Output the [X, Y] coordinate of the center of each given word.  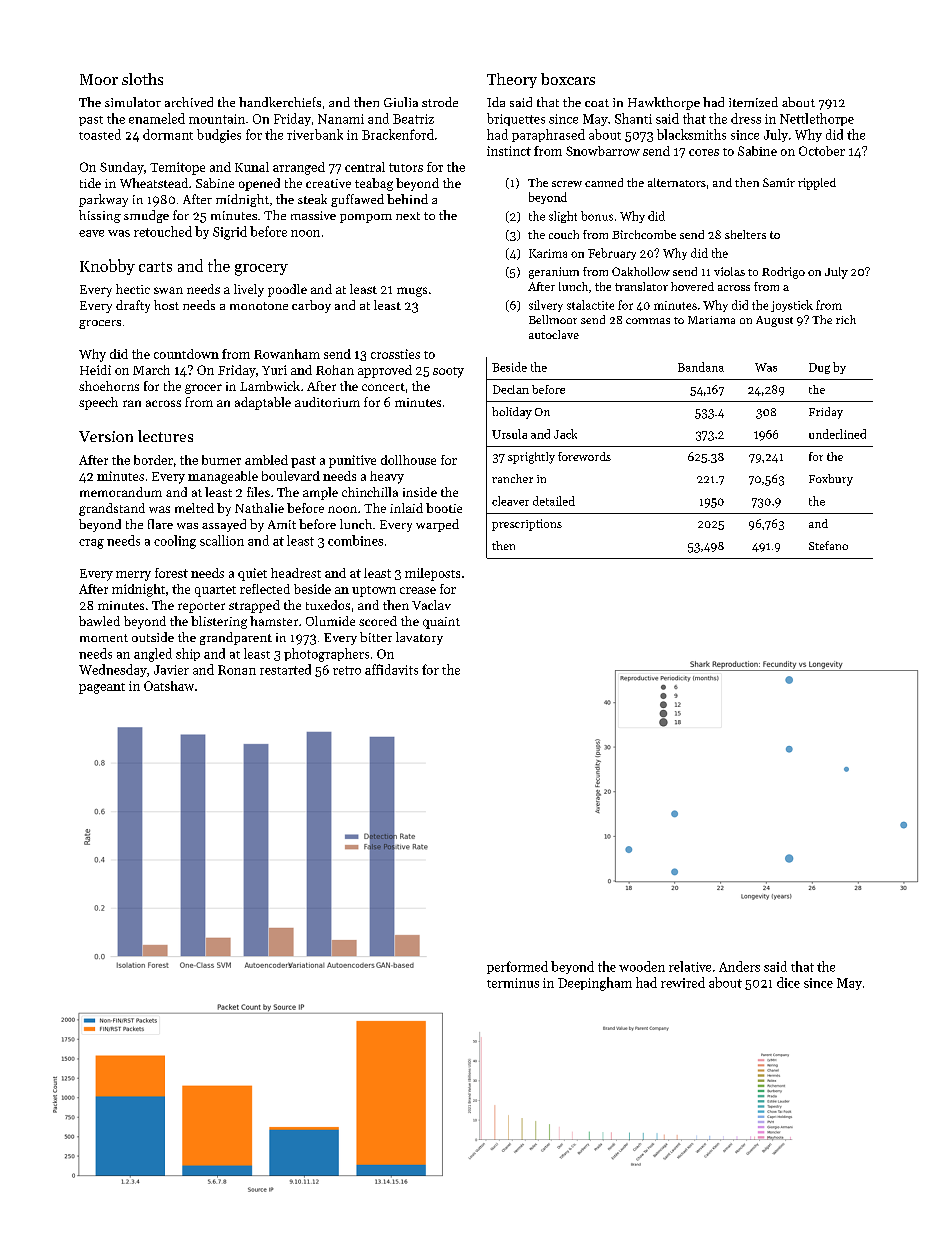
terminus [513, 983]
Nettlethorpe [817, 119]
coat [597, 103]
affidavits [391, 669]
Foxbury [831, 480]
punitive [352, 461]
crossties [395, 354]
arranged [299, 168]
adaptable [263, 403]
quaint [441, 623]
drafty [133, 306]
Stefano [828, 545]
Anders [739, 966]
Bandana [701, 367]
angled [153, 655]
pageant [102, 688]
